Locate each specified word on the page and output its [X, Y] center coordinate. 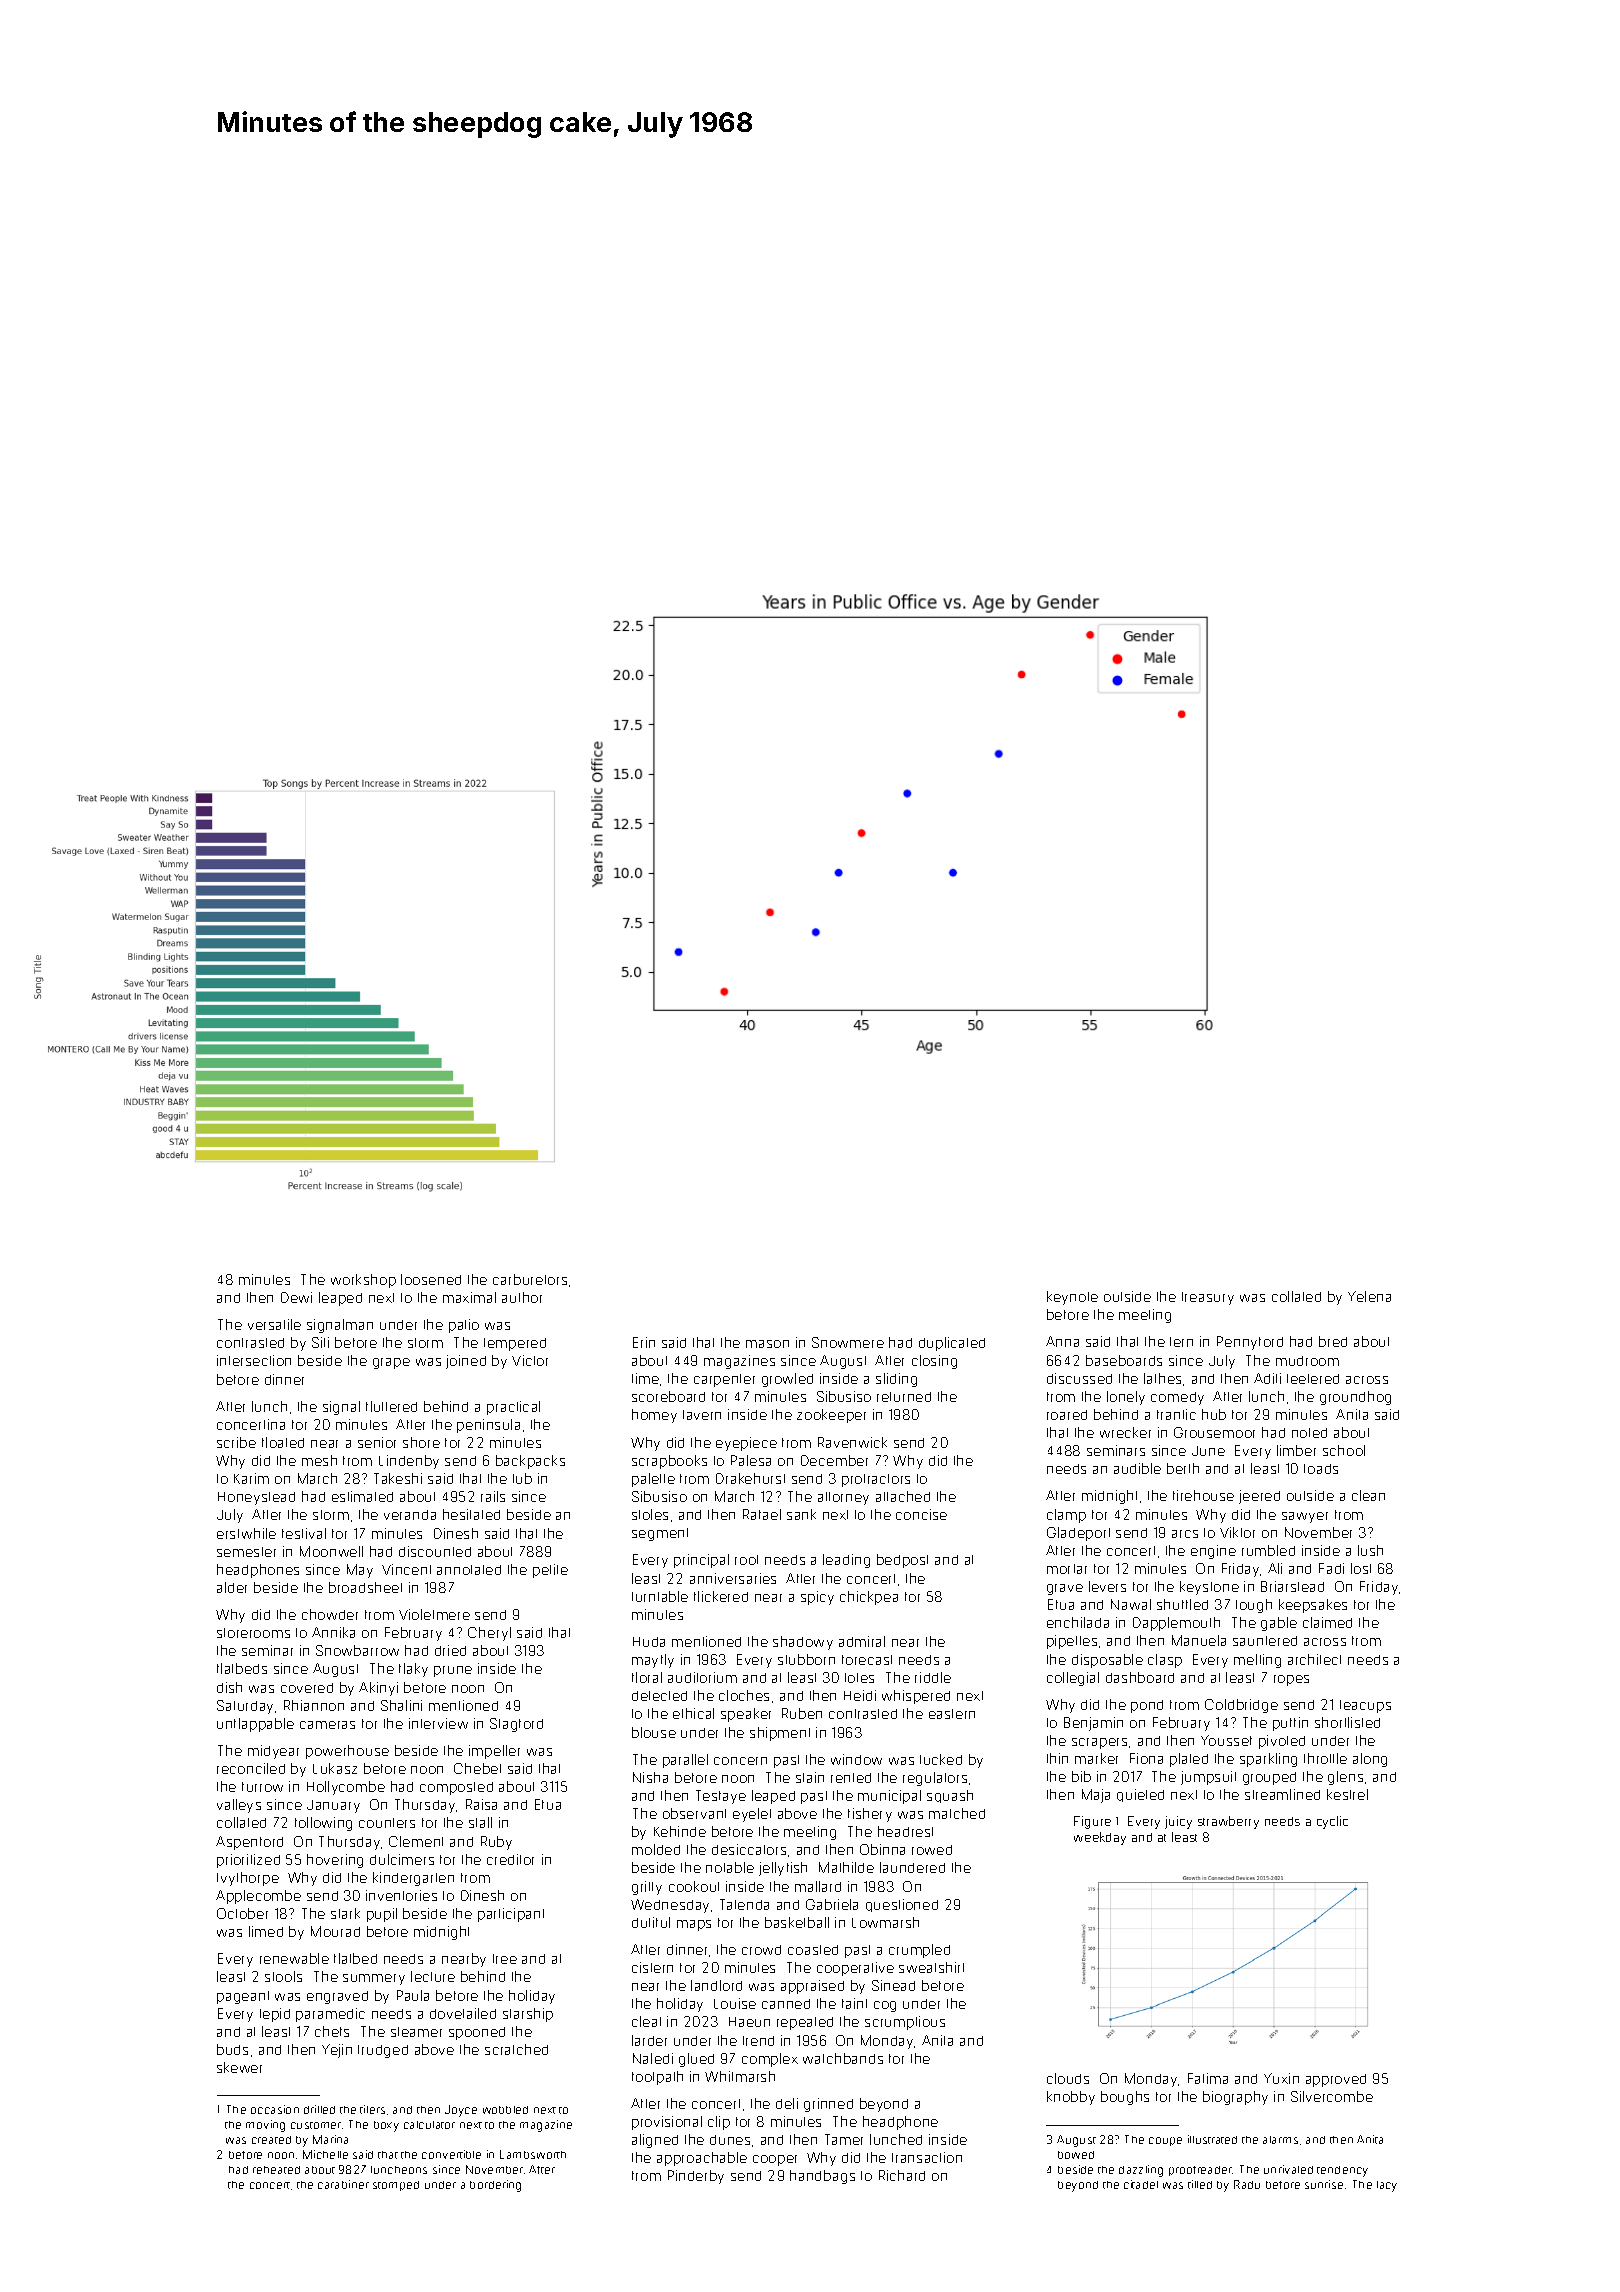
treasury [1208, 1298]
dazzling [1141, 2171]
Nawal [1131, 1604]
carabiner [343, 2184]
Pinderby [696, 2177]
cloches [744, 1695]
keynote [1072, 1298]
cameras [327, 1725]
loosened [431, 1279]
